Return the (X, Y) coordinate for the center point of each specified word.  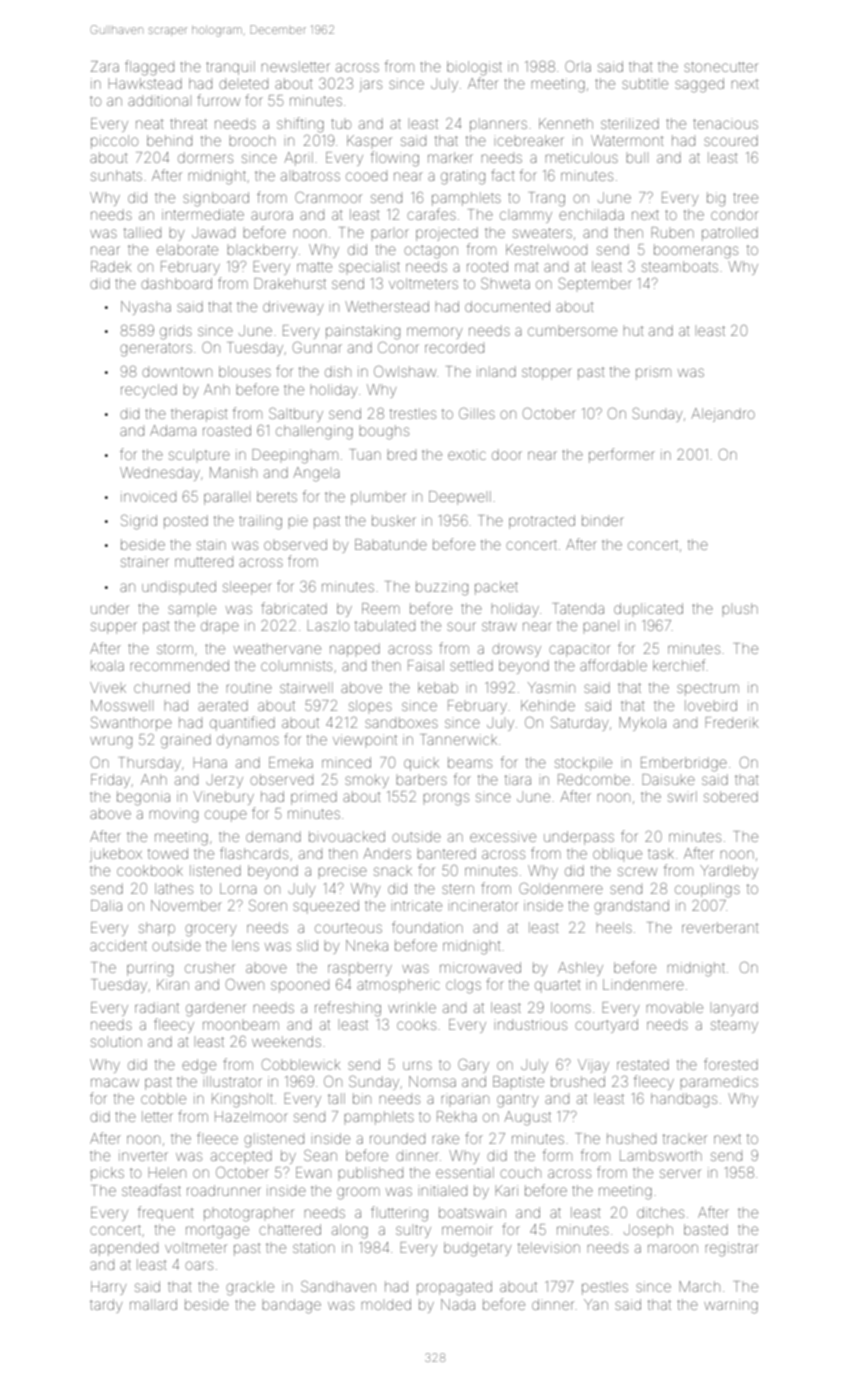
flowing (395, 159)
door (507, 454)
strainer (145, 561)
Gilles (477, 413)
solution (116, 1041)
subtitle (645, 83)
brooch (252, 140)
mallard (153, 1304)
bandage (291, 1306)
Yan (596, 1304)
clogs (463, 987)
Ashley (580, 969)
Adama (173, 430)
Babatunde (391, 544)
